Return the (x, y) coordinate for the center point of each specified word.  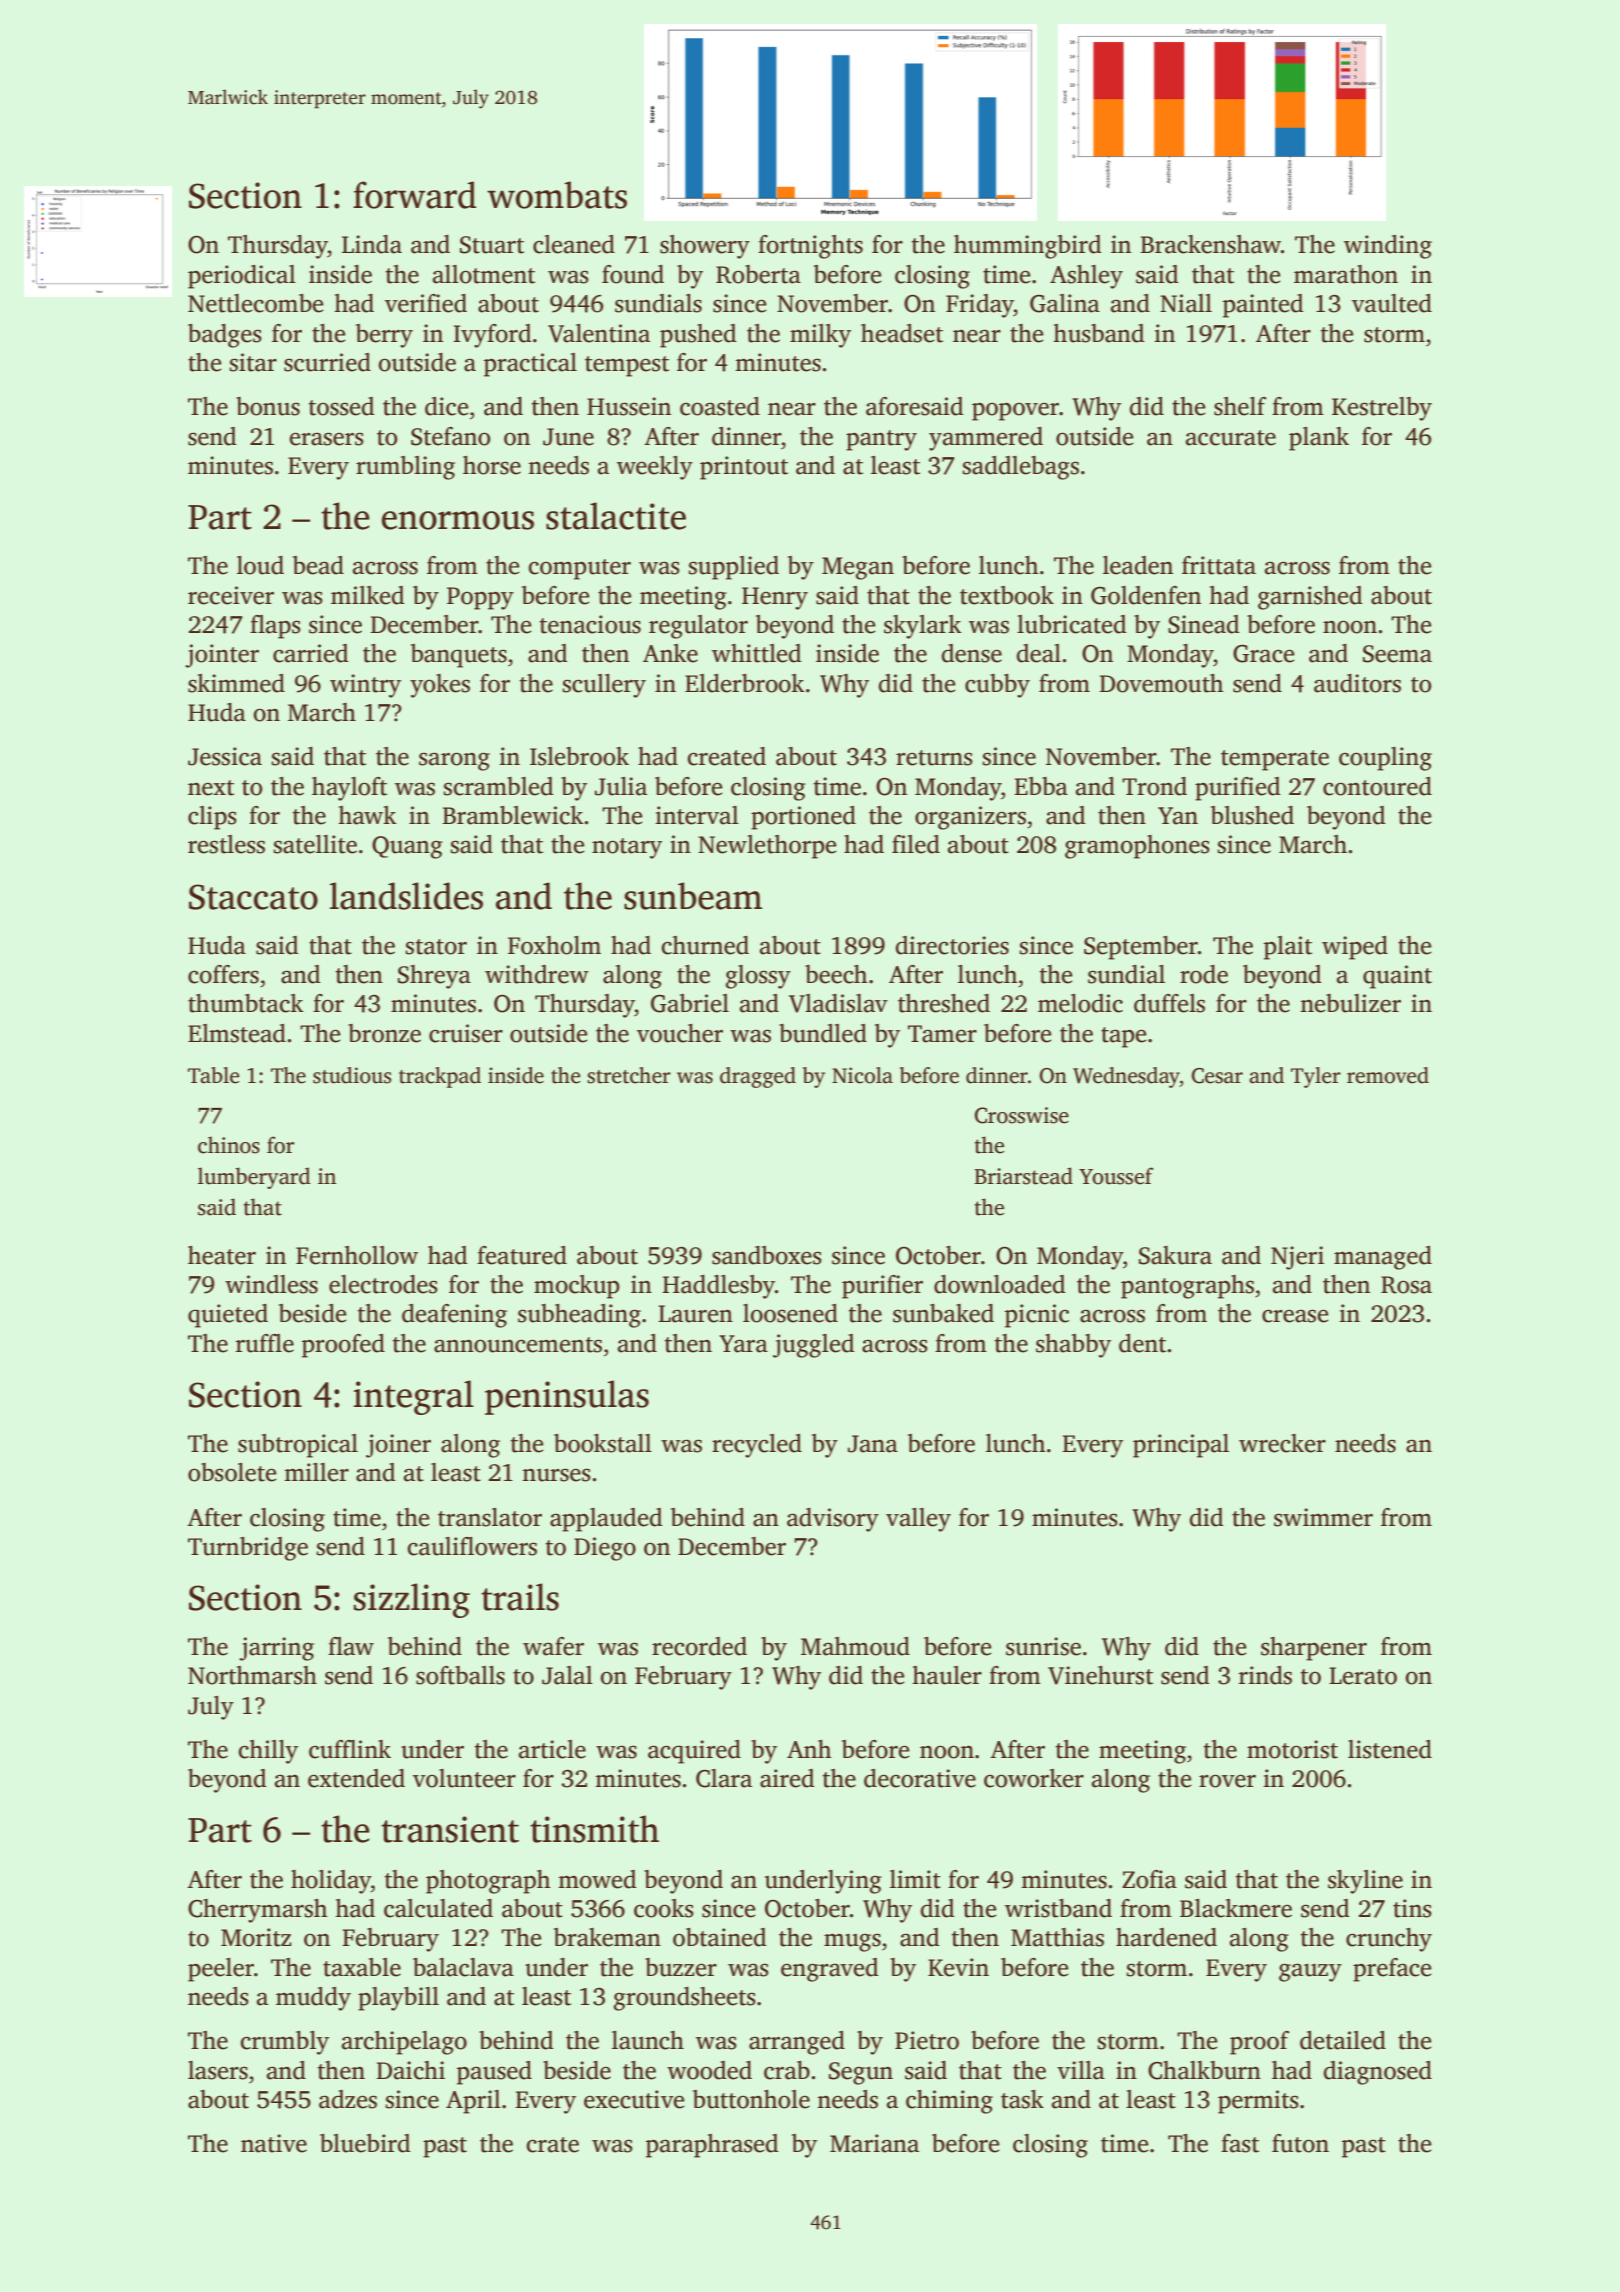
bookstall (603, 1443)
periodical (242, 277)
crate (553, 2145)
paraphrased (712, 2146)
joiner (398, 1446)
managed (1383, 1258)
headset (902, 333)
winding (1388, 247)
